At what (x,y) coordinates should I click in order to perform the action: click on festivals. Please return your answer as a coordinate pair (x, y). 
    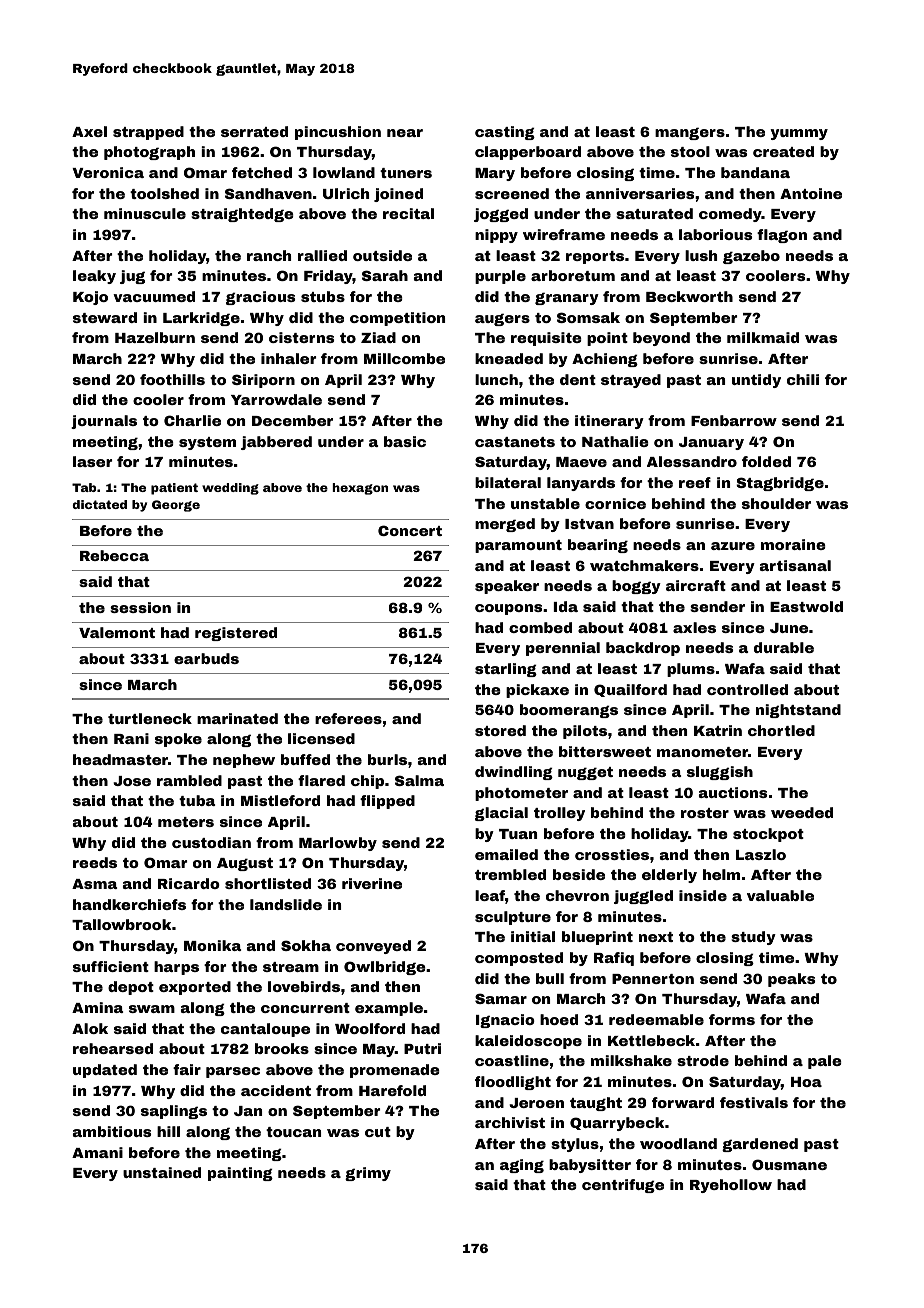
    Looking at the image, I should click on (754, 1102).
